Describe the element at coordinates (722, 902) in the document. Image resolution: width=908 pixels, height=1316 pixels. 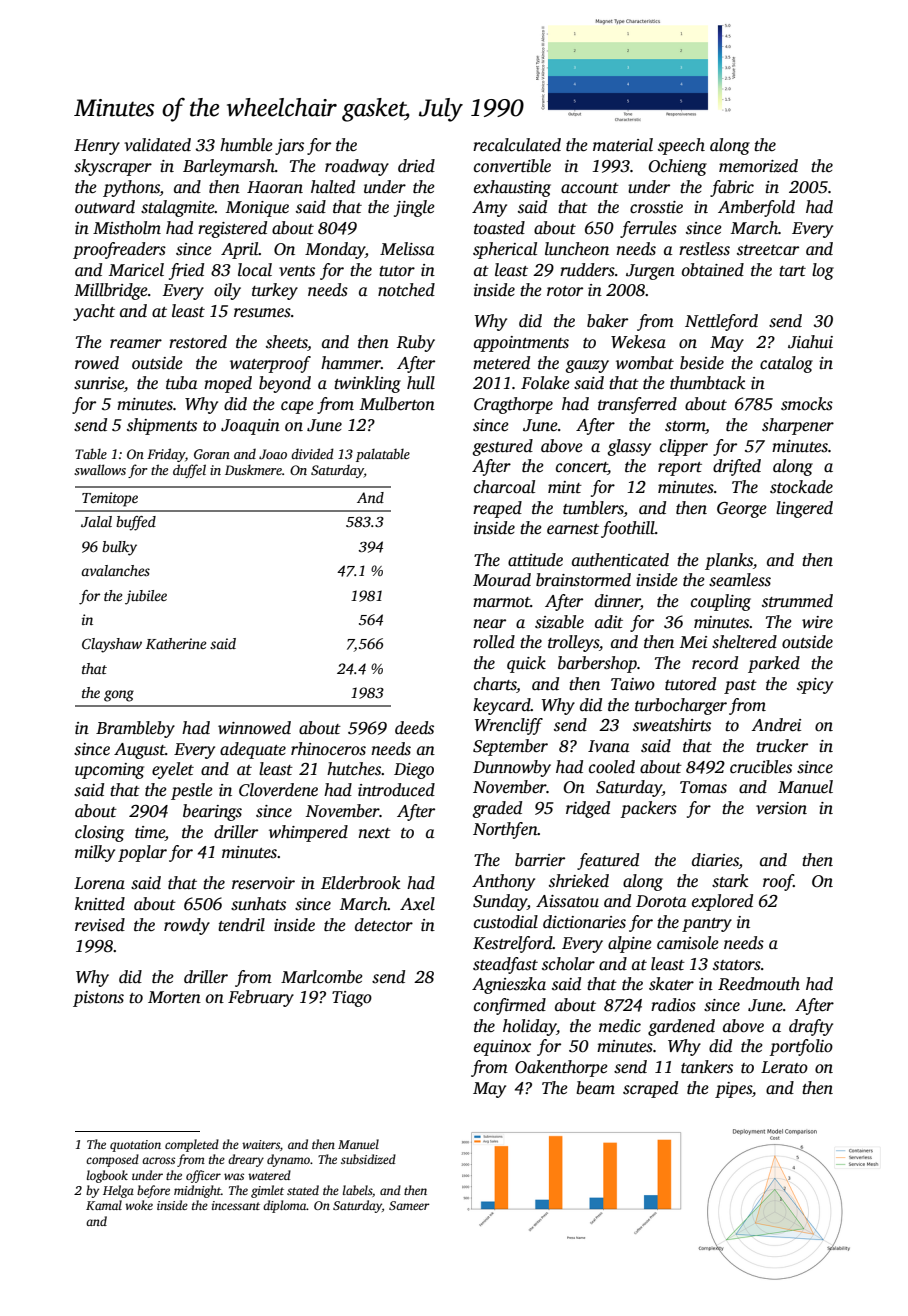
I see `explored` at that location.
